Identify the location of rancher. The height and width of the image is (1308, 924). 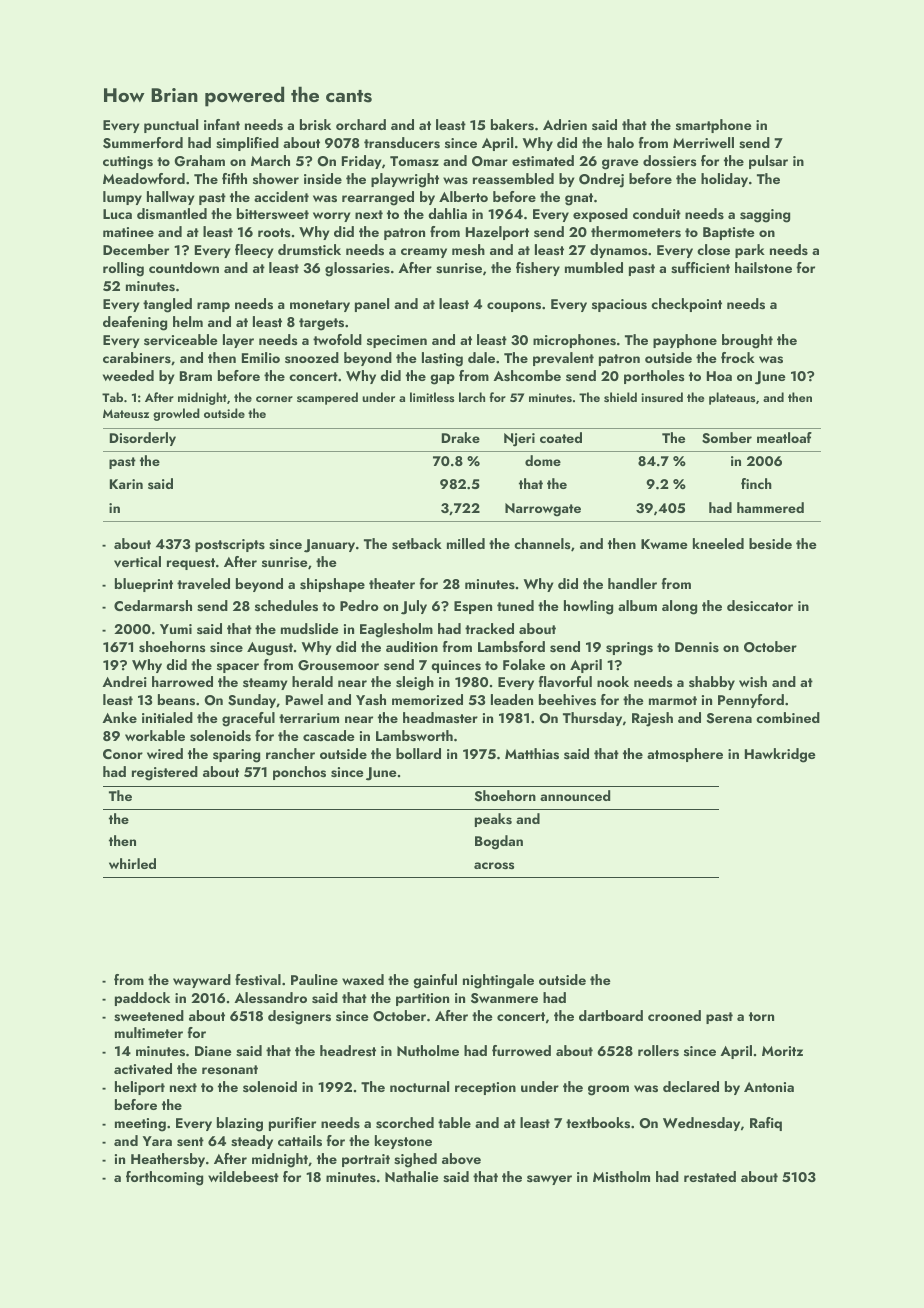
(290, 753).
